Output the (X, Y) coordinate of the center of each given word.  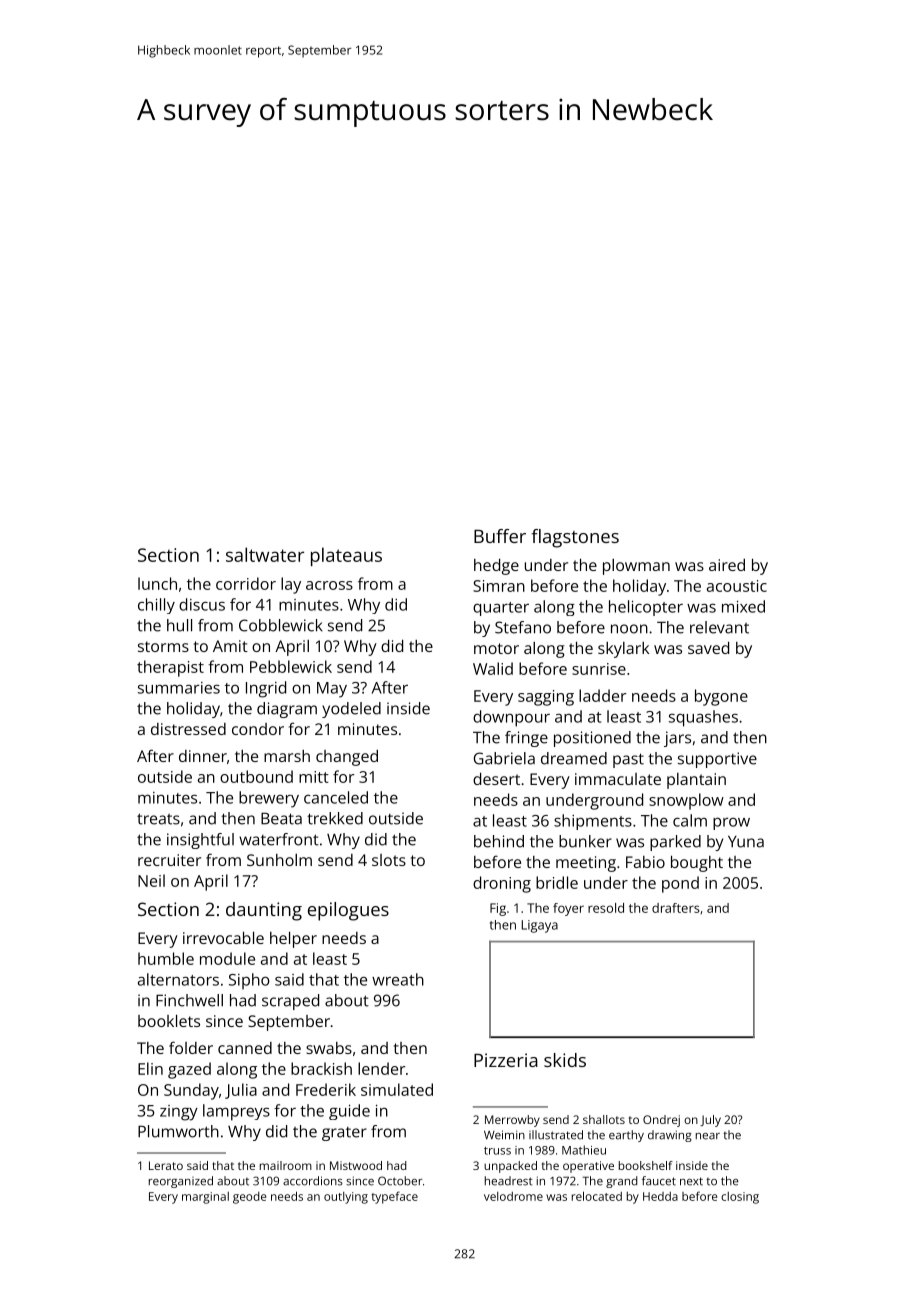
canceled (336, 797)
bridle (557, 882)
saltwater (265, 554)
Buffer (500, 536)
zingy (179, 1113)
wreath (398, 979)
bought (697, 864)
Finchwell (189, 1000)
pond (680, 884)
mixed (743, 606)
